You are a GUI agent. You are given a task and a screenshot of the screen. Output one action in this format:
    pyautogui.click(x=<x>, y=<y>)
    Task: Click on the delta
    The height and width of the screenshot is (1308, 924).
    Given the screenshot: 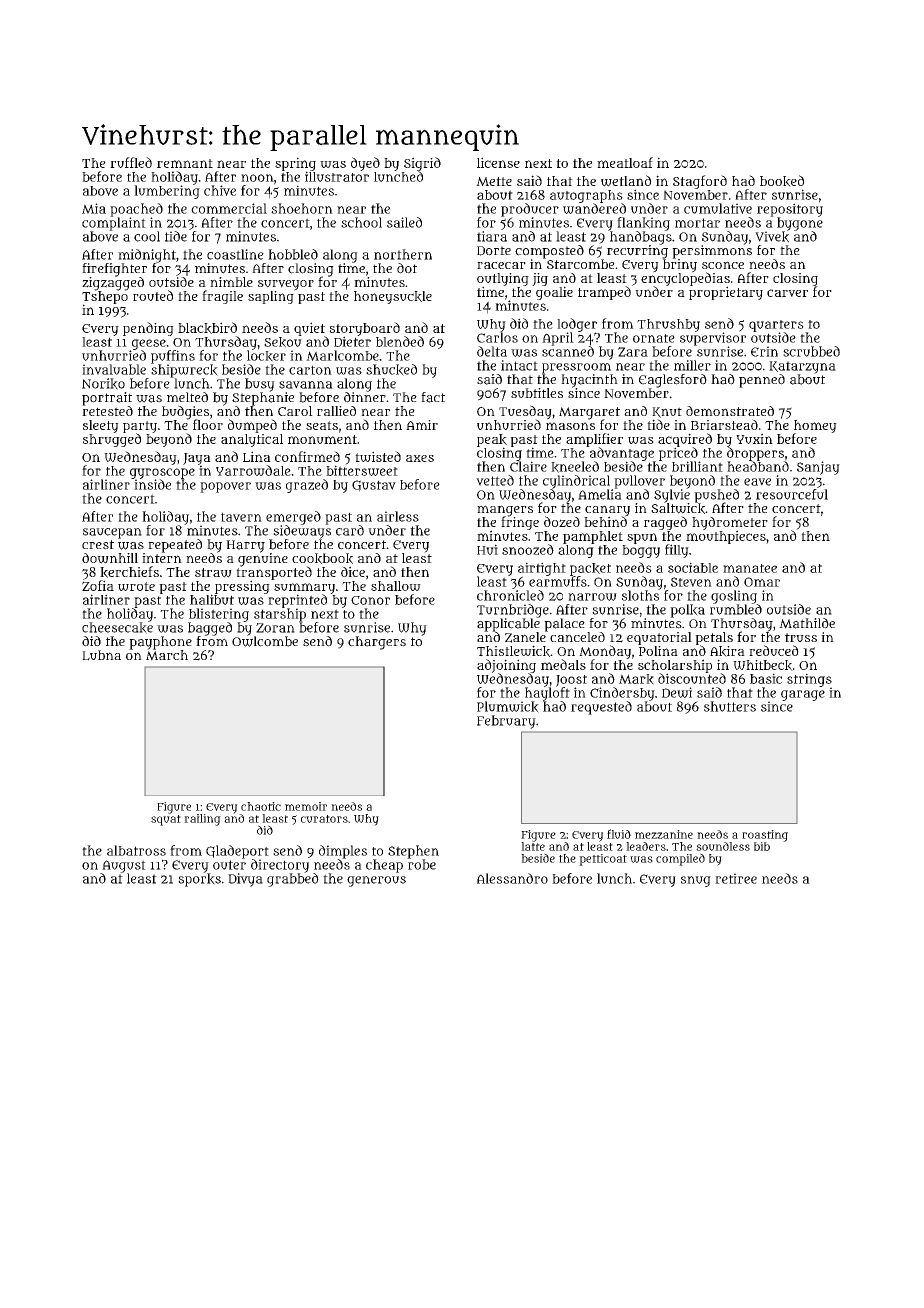 What is the action you would take?
    pyautogui.click(x=492, y=351)
